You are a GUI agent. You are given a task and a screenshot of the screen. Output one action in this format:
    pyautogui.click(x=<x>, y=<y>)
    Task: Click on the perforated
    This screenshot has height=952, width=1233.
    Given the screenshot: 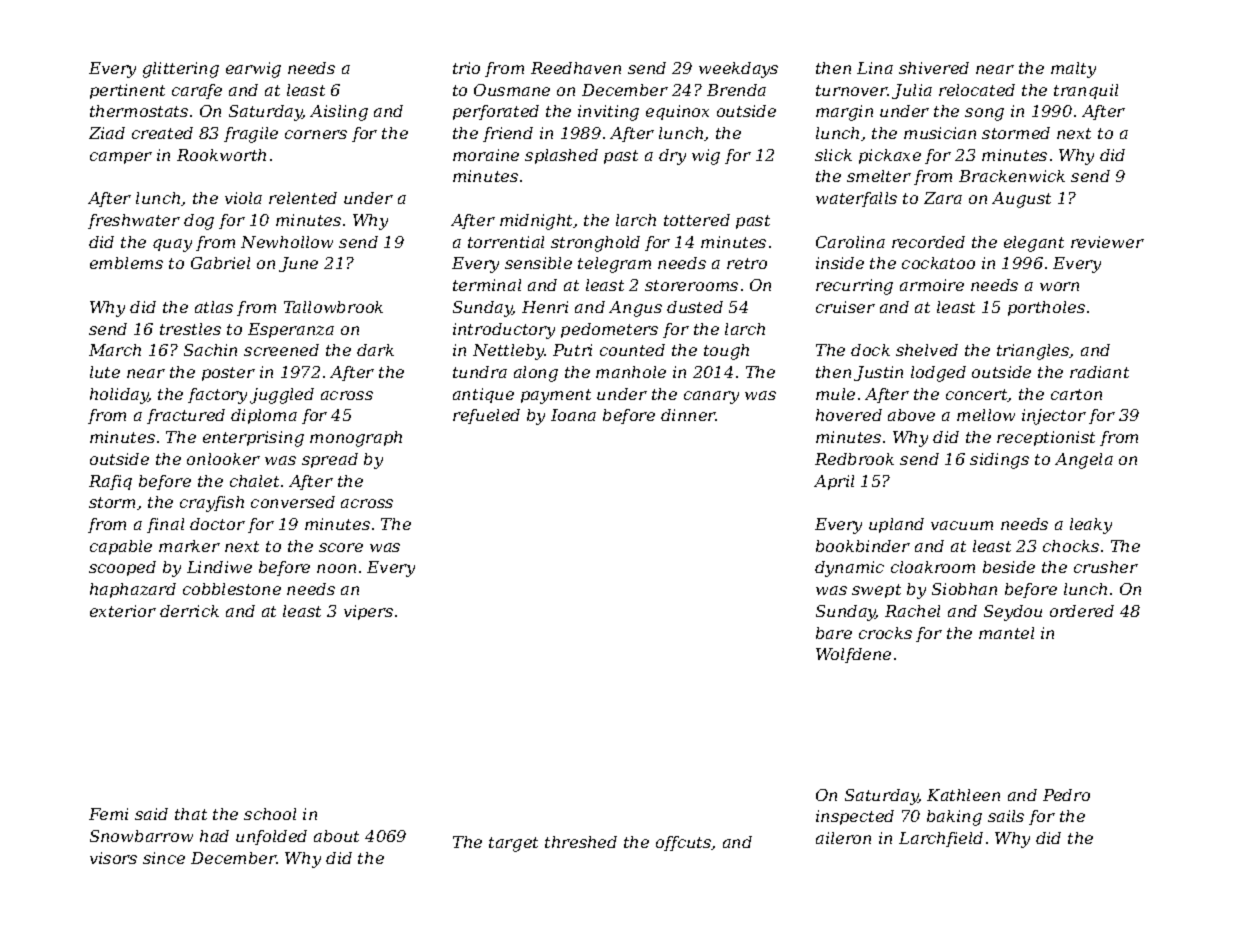 What is the action you would take?
    pyautogui.click(x=496, y=112)
